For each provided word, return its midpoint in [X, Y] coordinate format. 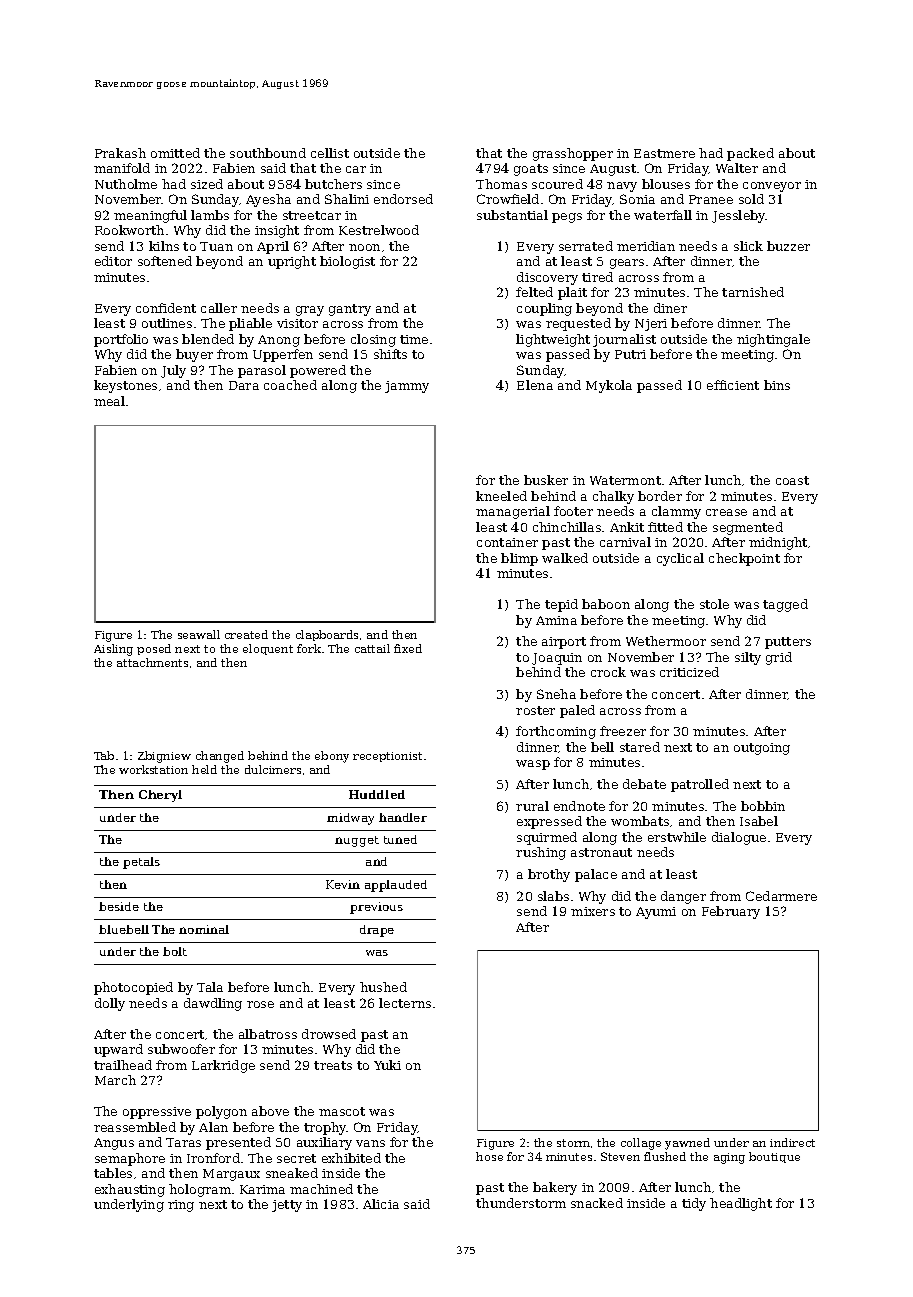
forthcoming [556, 732]
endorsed [403, 199]
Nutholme [126, 184]
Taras [183, 1142]
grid [779, 658]
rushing [541, 853]
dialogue [739, 838]
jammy [407, 387]
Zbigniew [164, 757]
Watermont [625, 480]
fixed [408, 648]
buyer [194, 355]
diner [670, 308]
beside [119, 906]
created [246, 634]
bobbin [763, 806]
